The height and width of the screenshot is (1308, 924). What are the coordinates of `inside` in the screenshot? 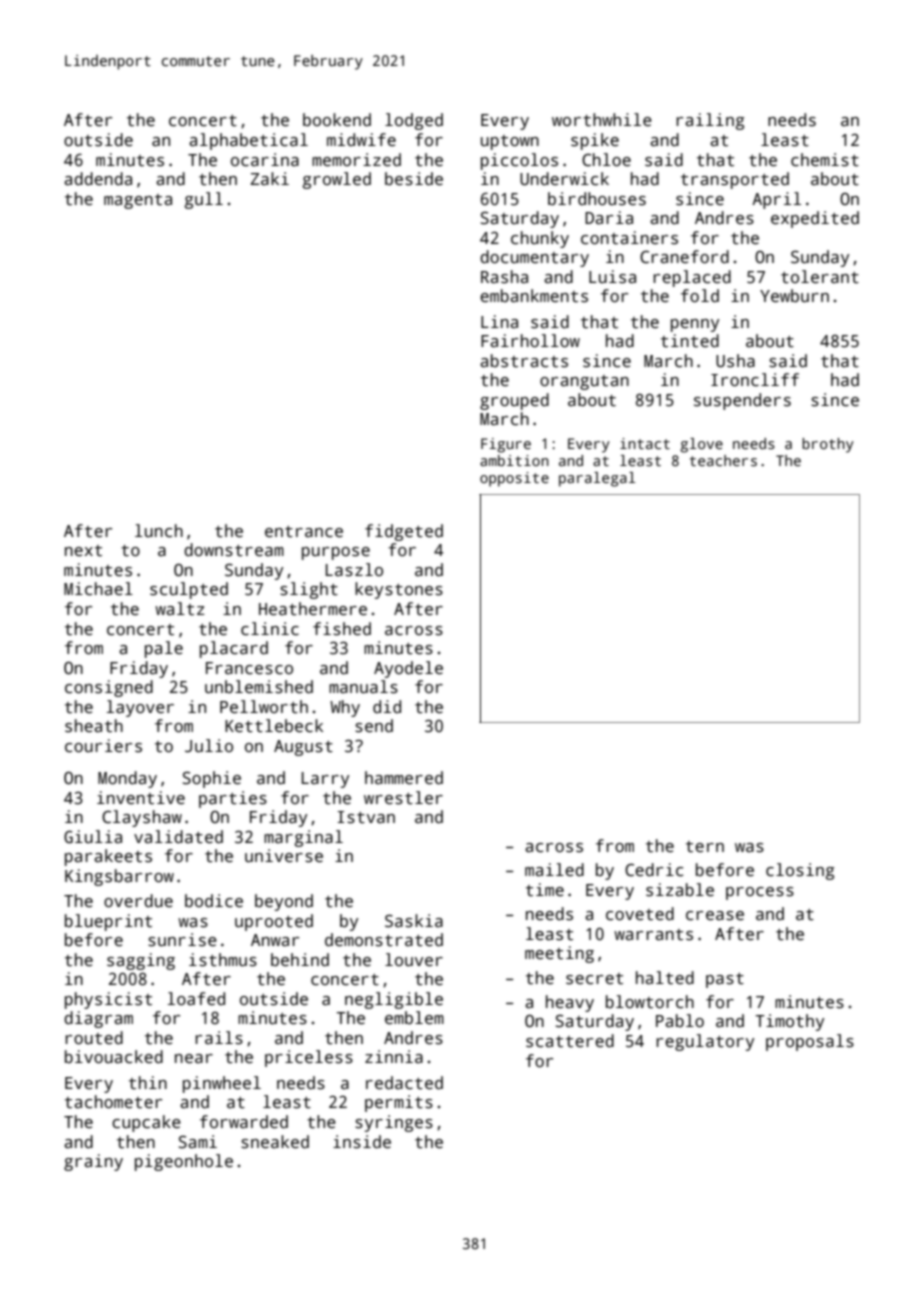 It's located at (362, 1142).
